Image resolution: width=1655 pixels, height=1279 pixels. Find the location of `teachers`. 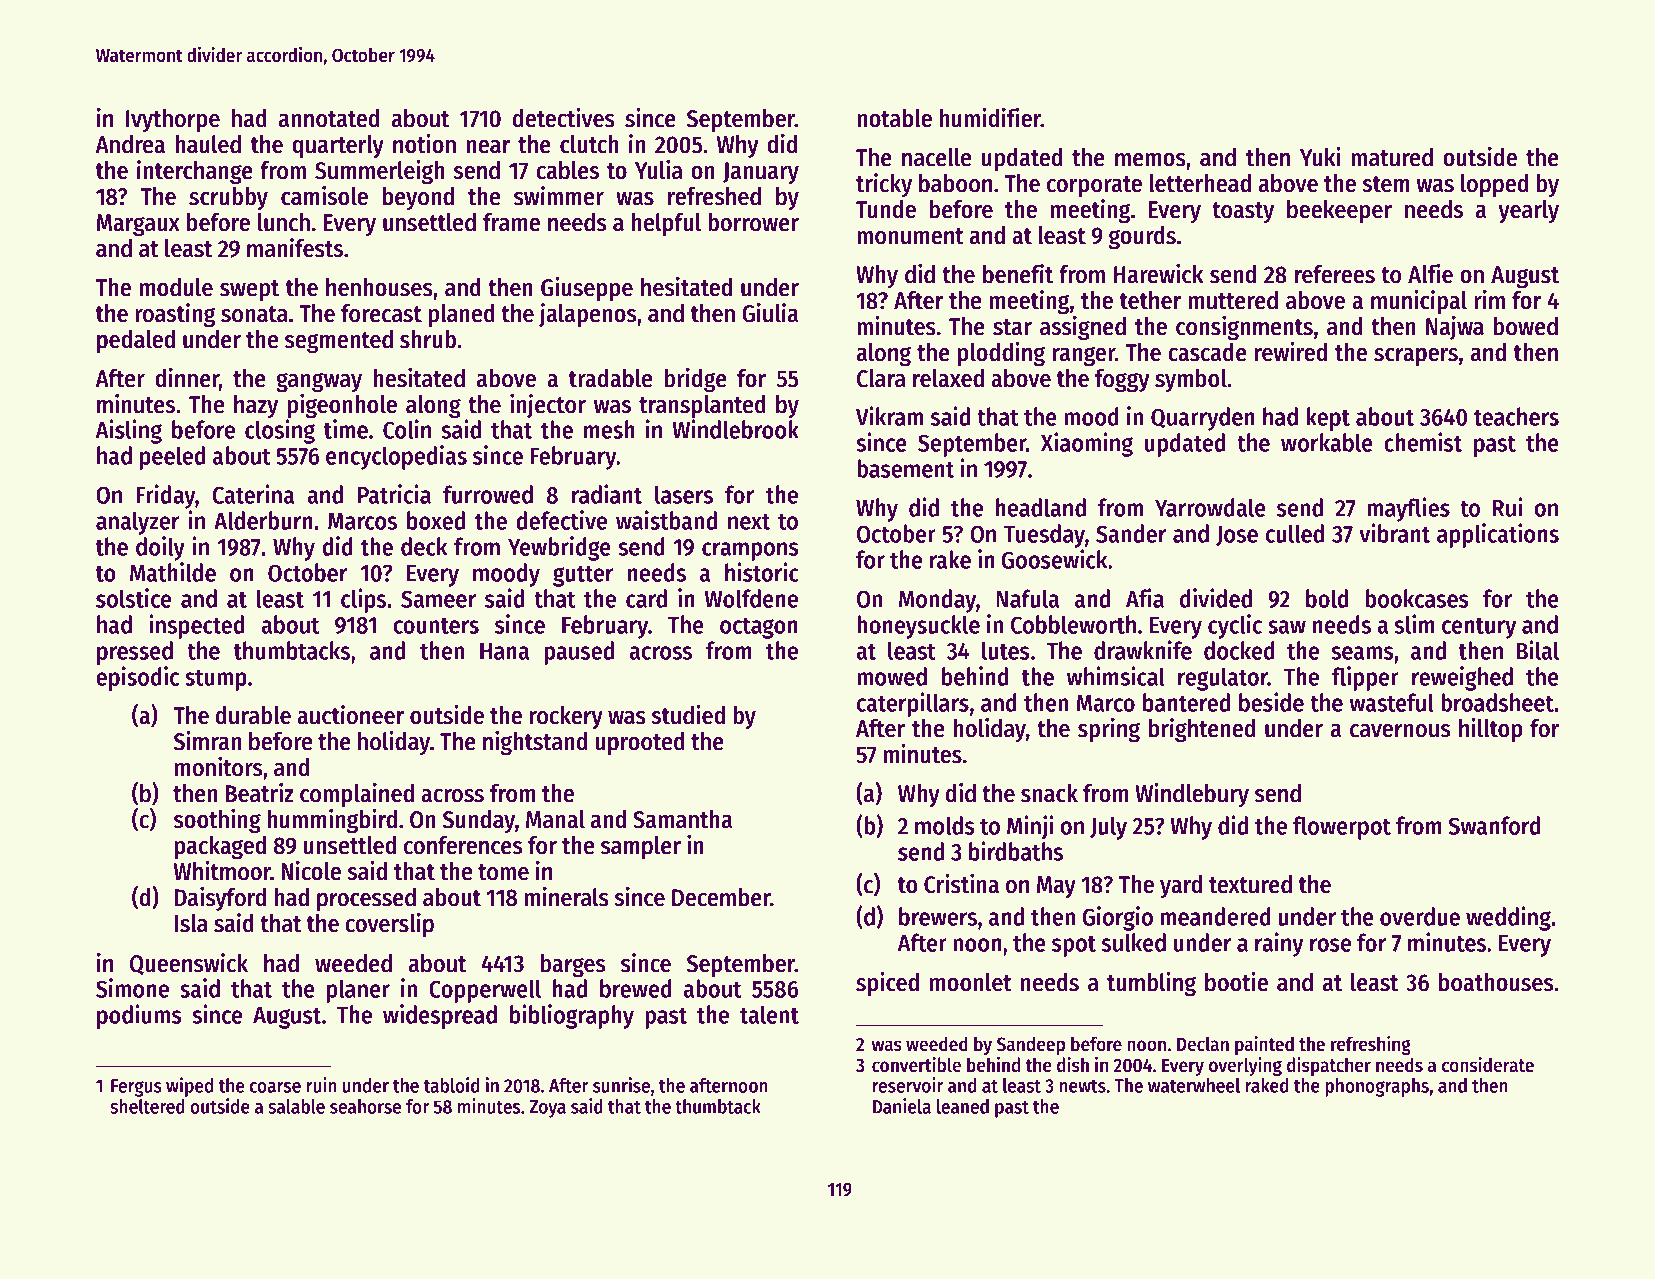

teachers is located at coordinates (1516, 416).
